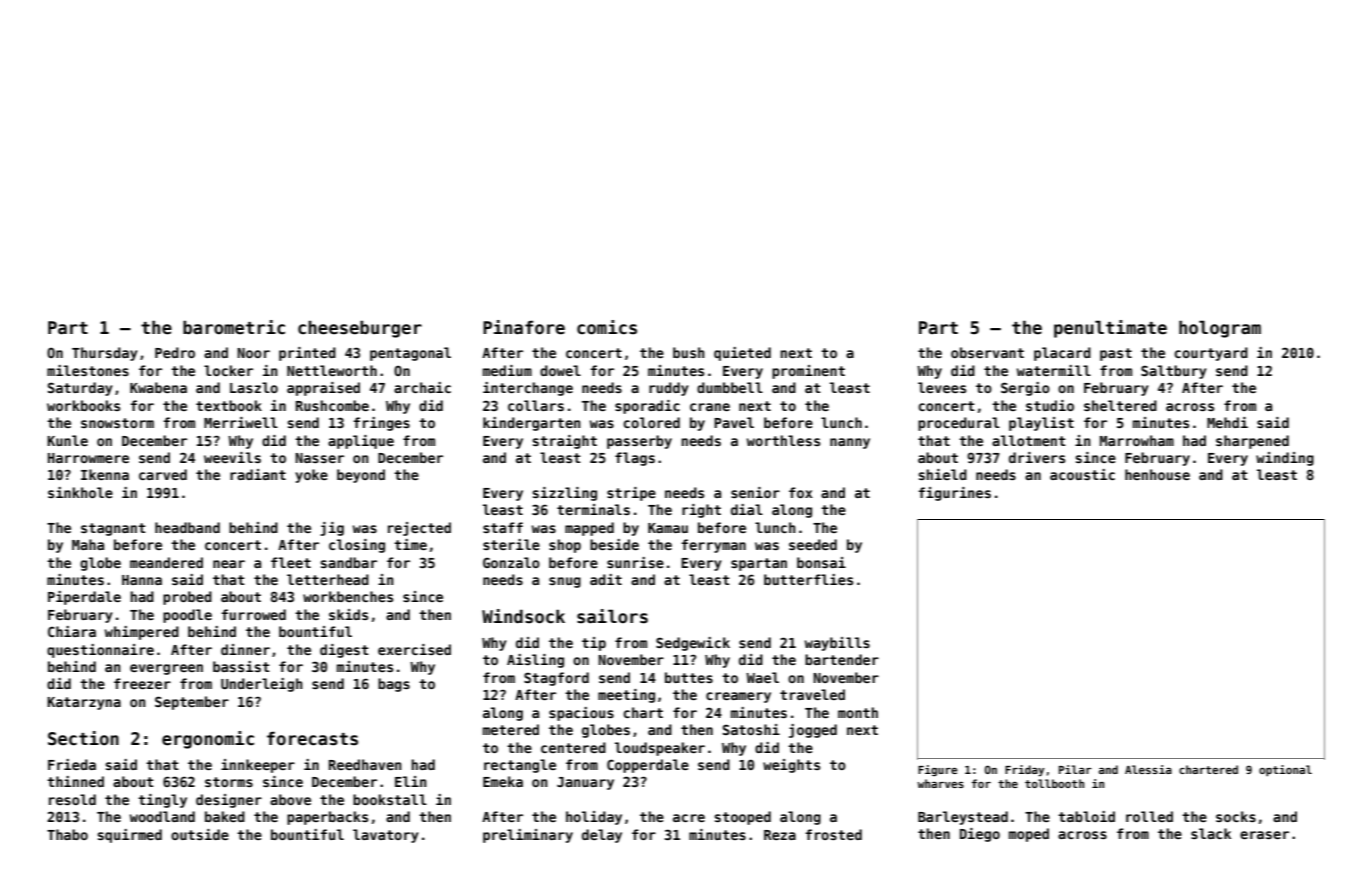  What do you see at coordinates (360, 329) in the image?
I see `cheeseburger` at bounding box center [360, 329].
